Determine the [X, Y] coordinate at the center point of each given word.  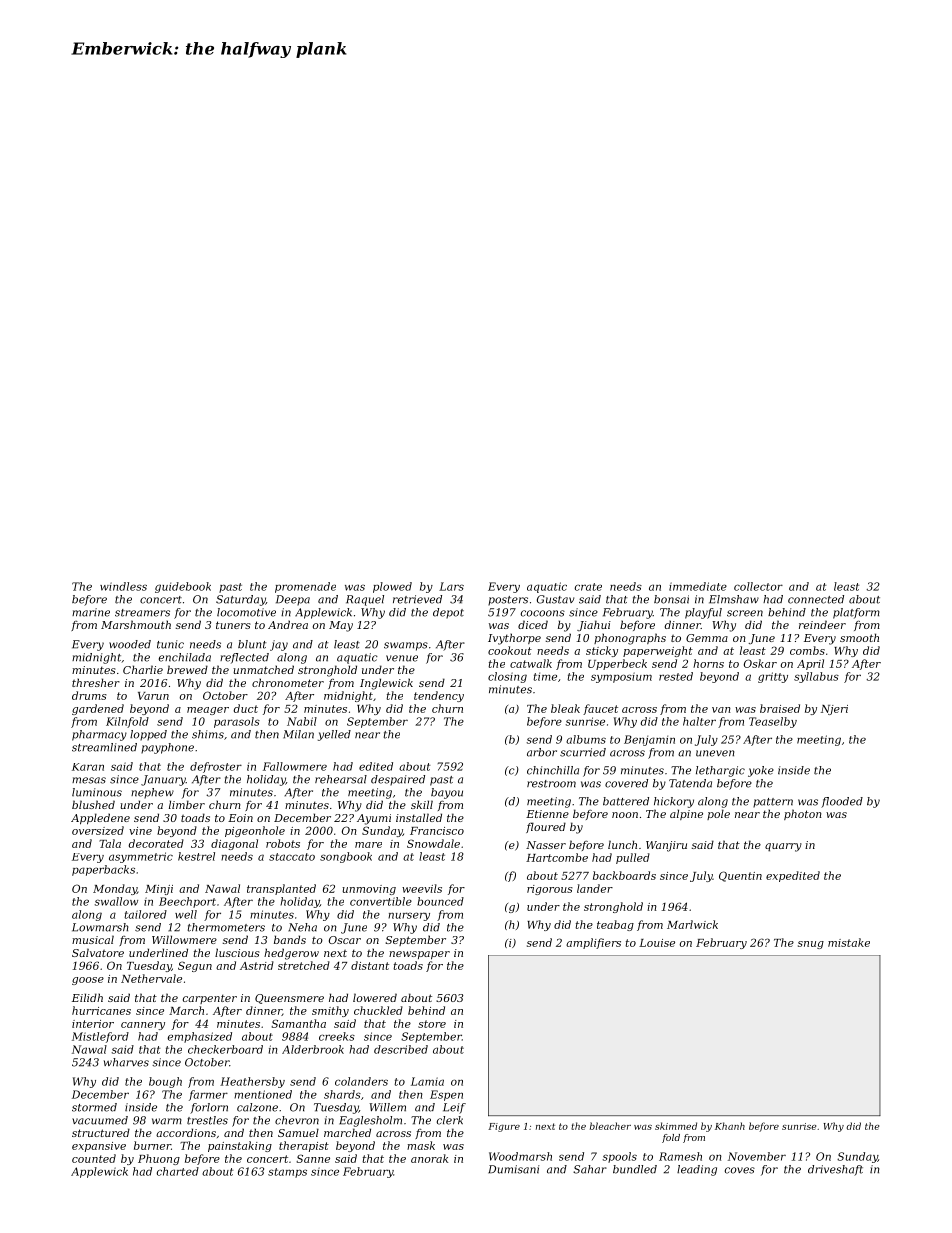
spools [620, 1157]
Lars [451, 586]
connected [816, 599]
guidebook [183, 587]
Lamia [427, 1081]
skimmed [676, 1126]
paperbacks [103, 870]
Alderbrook [313, 1049]
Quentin [740, 876]
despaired [398, 780]
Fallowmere [295, 766]
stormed [94, 1107]
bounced [440, 901]
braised [780, 708]
